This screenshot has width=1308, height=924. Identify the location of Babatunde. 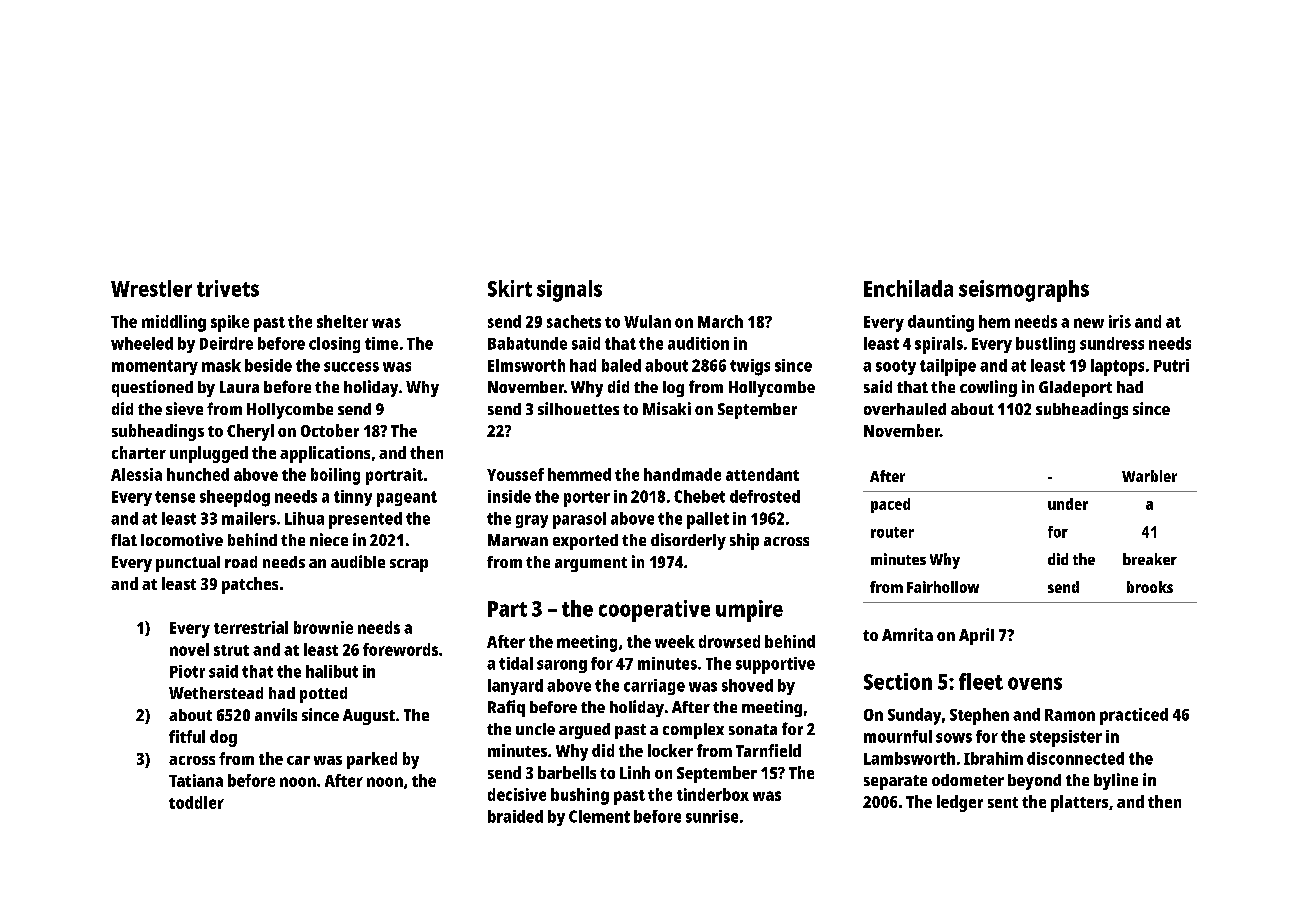
(527, 343).
